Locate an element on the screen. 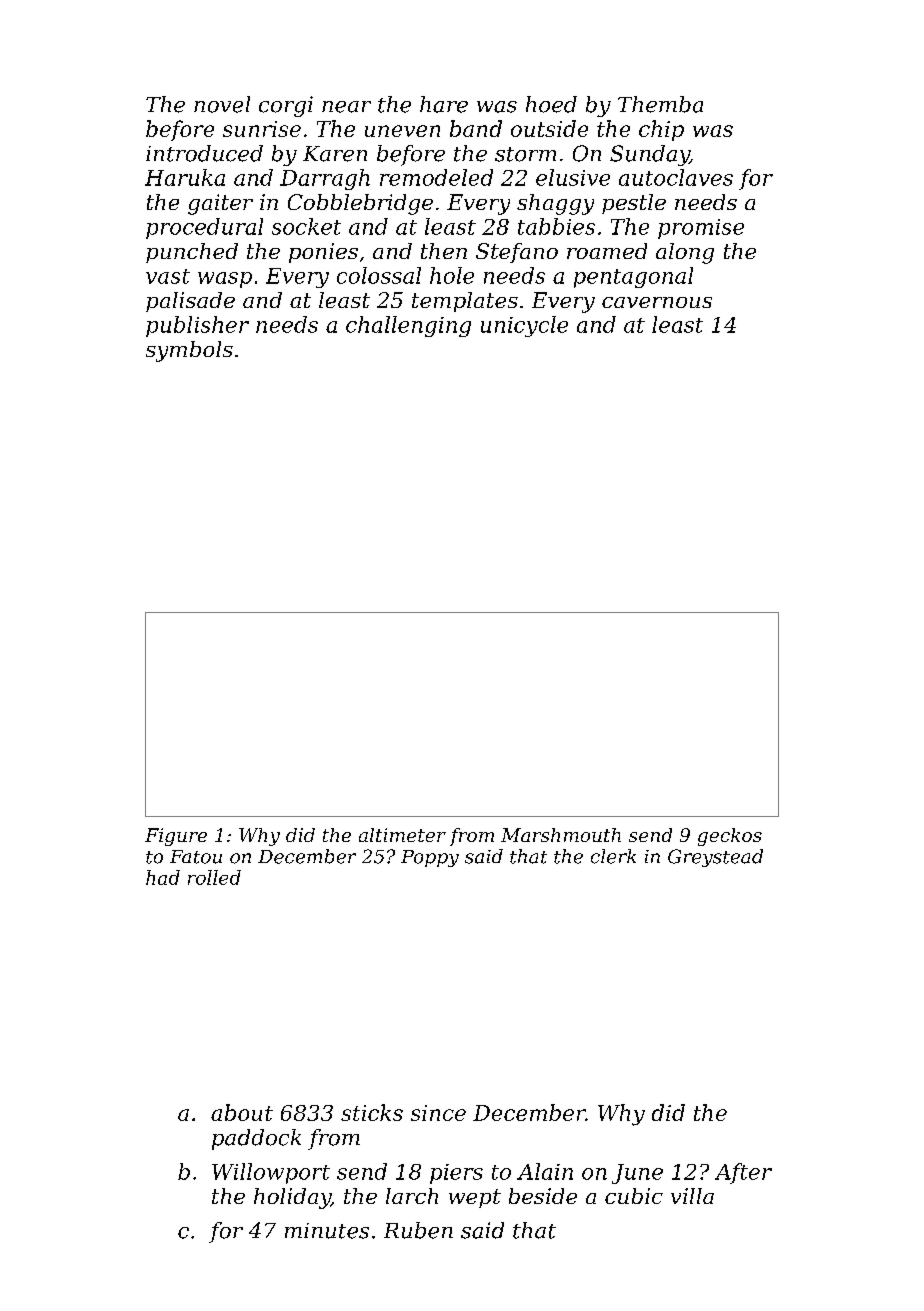 This screenshot has width=924, height=1311. altimeter is located at coordinates (402, 835).
